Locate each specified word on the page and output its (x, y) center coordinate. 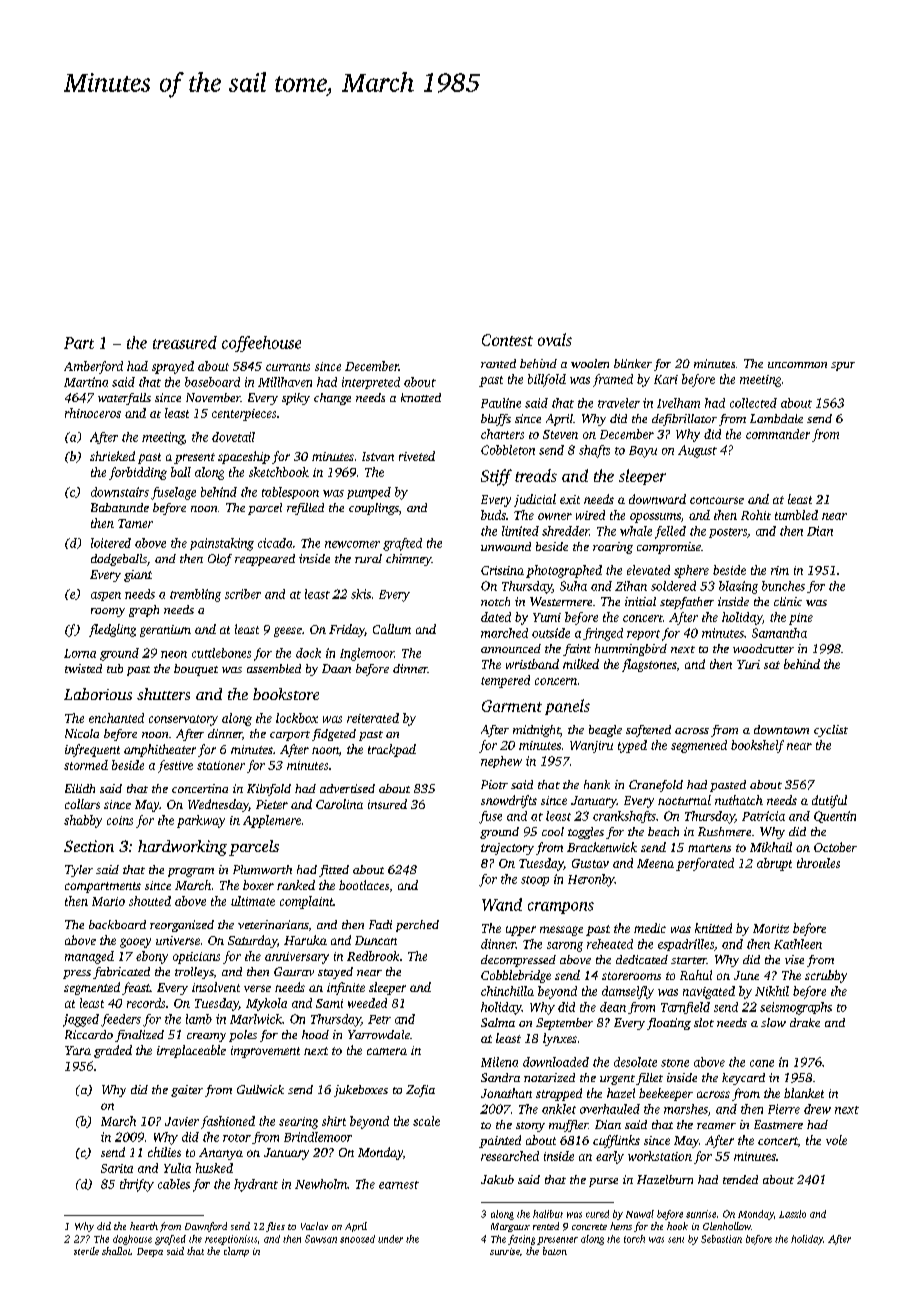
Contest (507, 340)
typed (632, 746)
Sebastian (721, 1239)
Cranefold (656, 786)
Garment (512, 706)
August (697, 451)
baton (555, 1251)
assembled (274, 668)
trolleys (194, 973)
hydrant (256, 1185)
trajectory (507, 849)
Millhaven (285, 382)
